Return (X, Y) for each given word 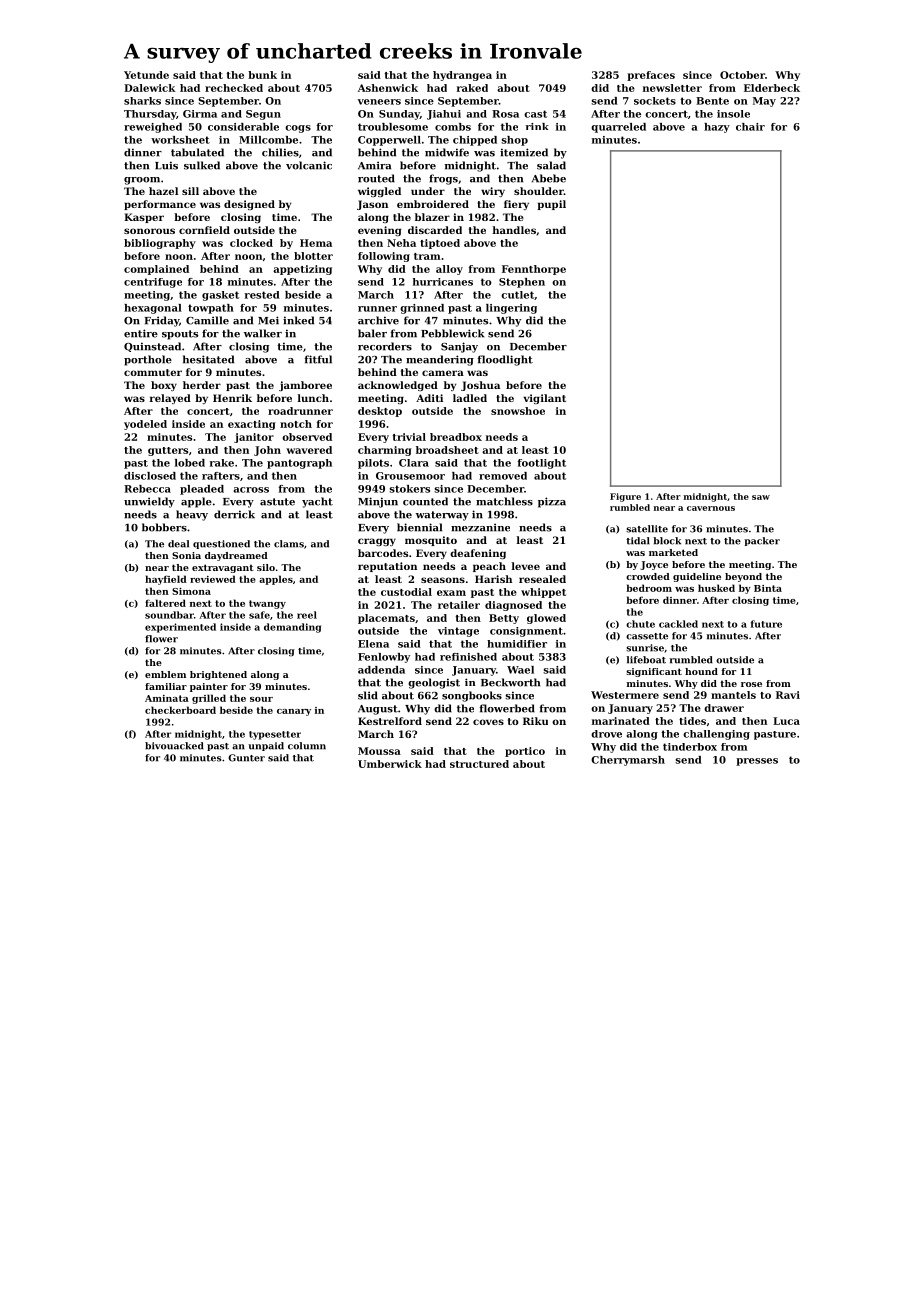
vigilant (544, 399)
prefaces (651, 76)
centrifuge (153, 283)
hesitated (208, 359)
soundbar (169, 615)
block (667, 541)
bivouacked (174, 746)
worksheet (180, 140)
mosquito (431, 541)
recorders (385, 346)
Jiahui (444, 115)
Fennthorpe (534, 270)
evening (379, 231)
